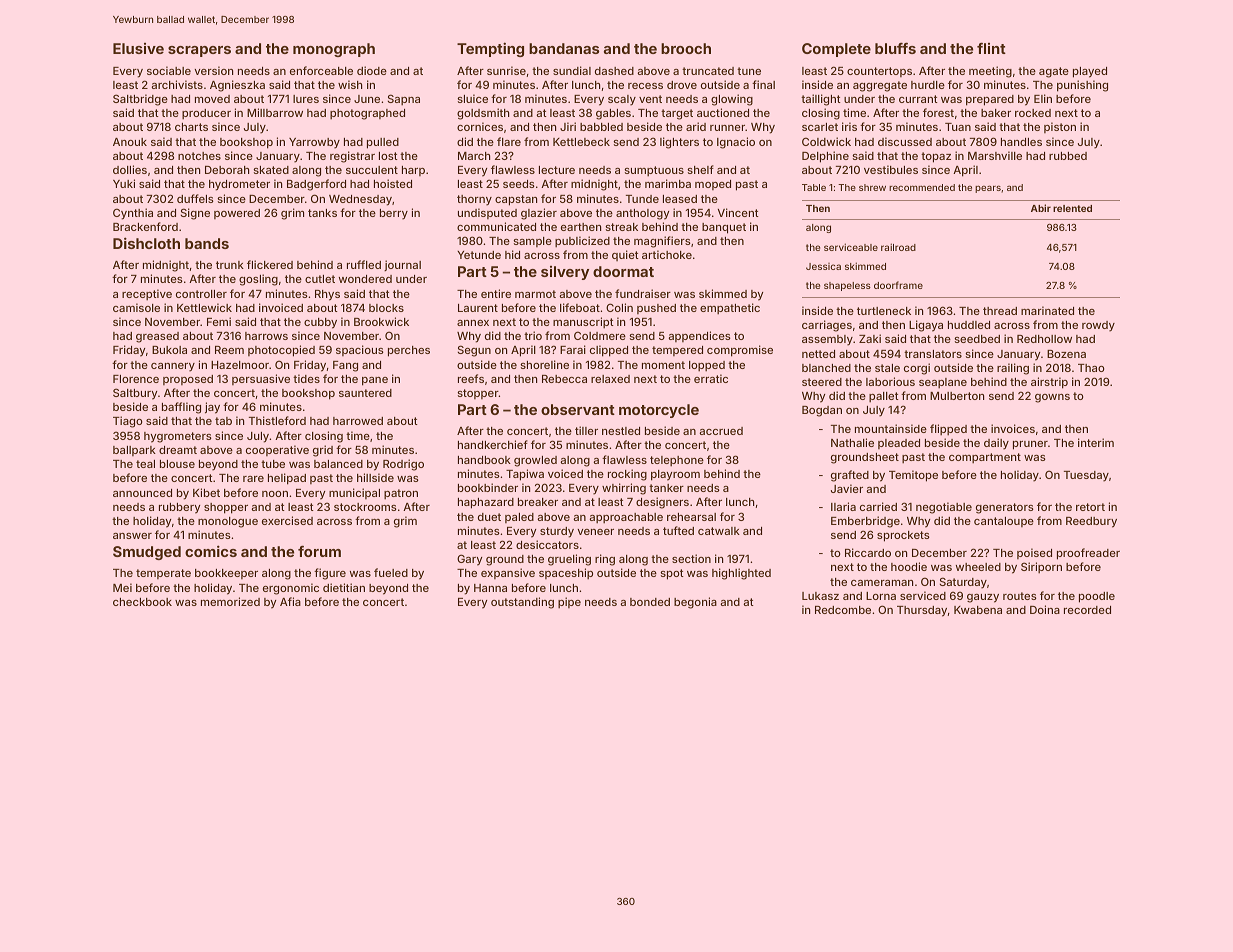 The width and height of the screenshot is (1233, 952). Describe the element at coordinates (1047, 310) in the screenshot. I see `marinated` at that location.
